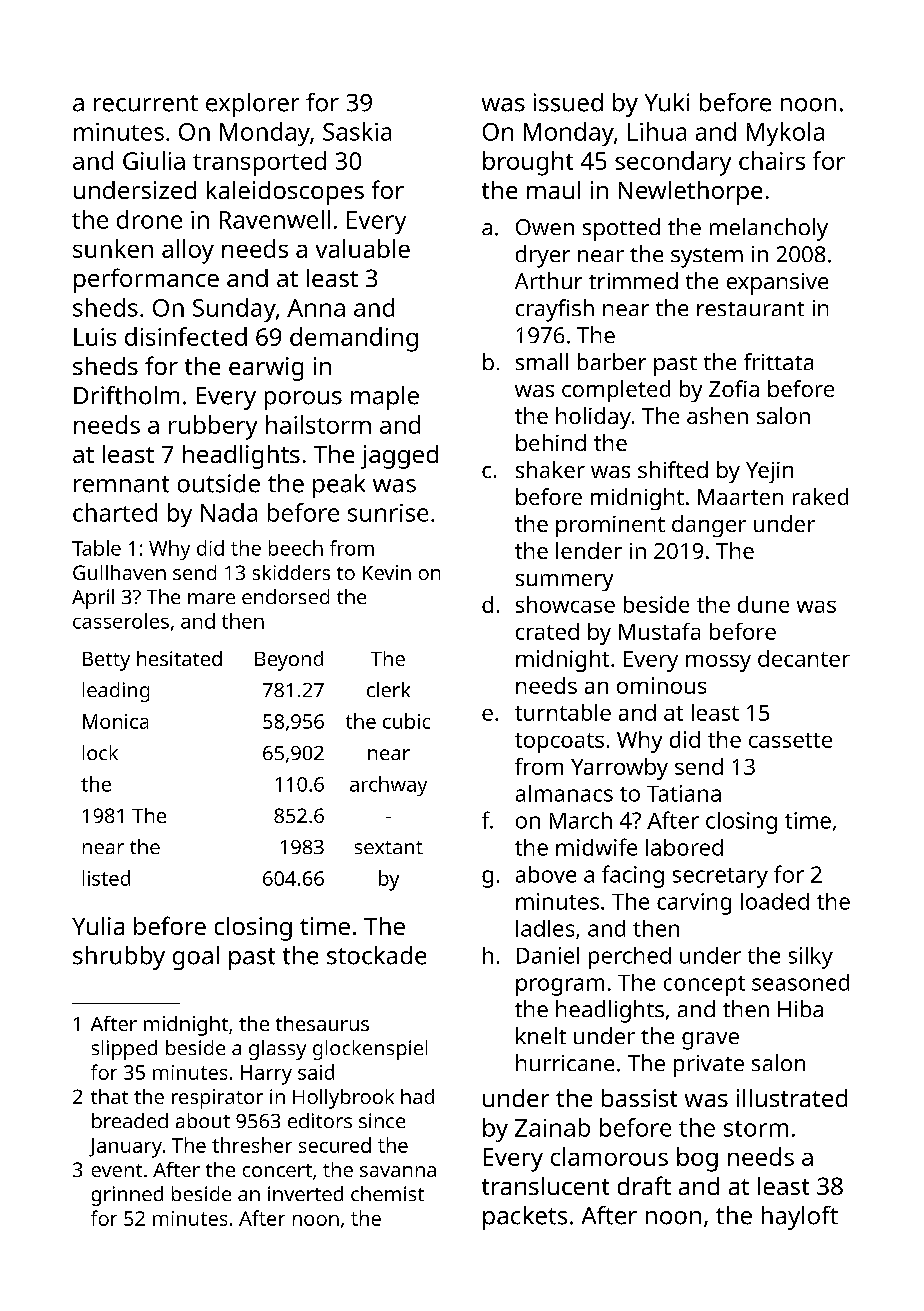 This document has height=1311, width=924. Describe the element at coordinates (820, 496) in the document. I see `raked` at that location.
